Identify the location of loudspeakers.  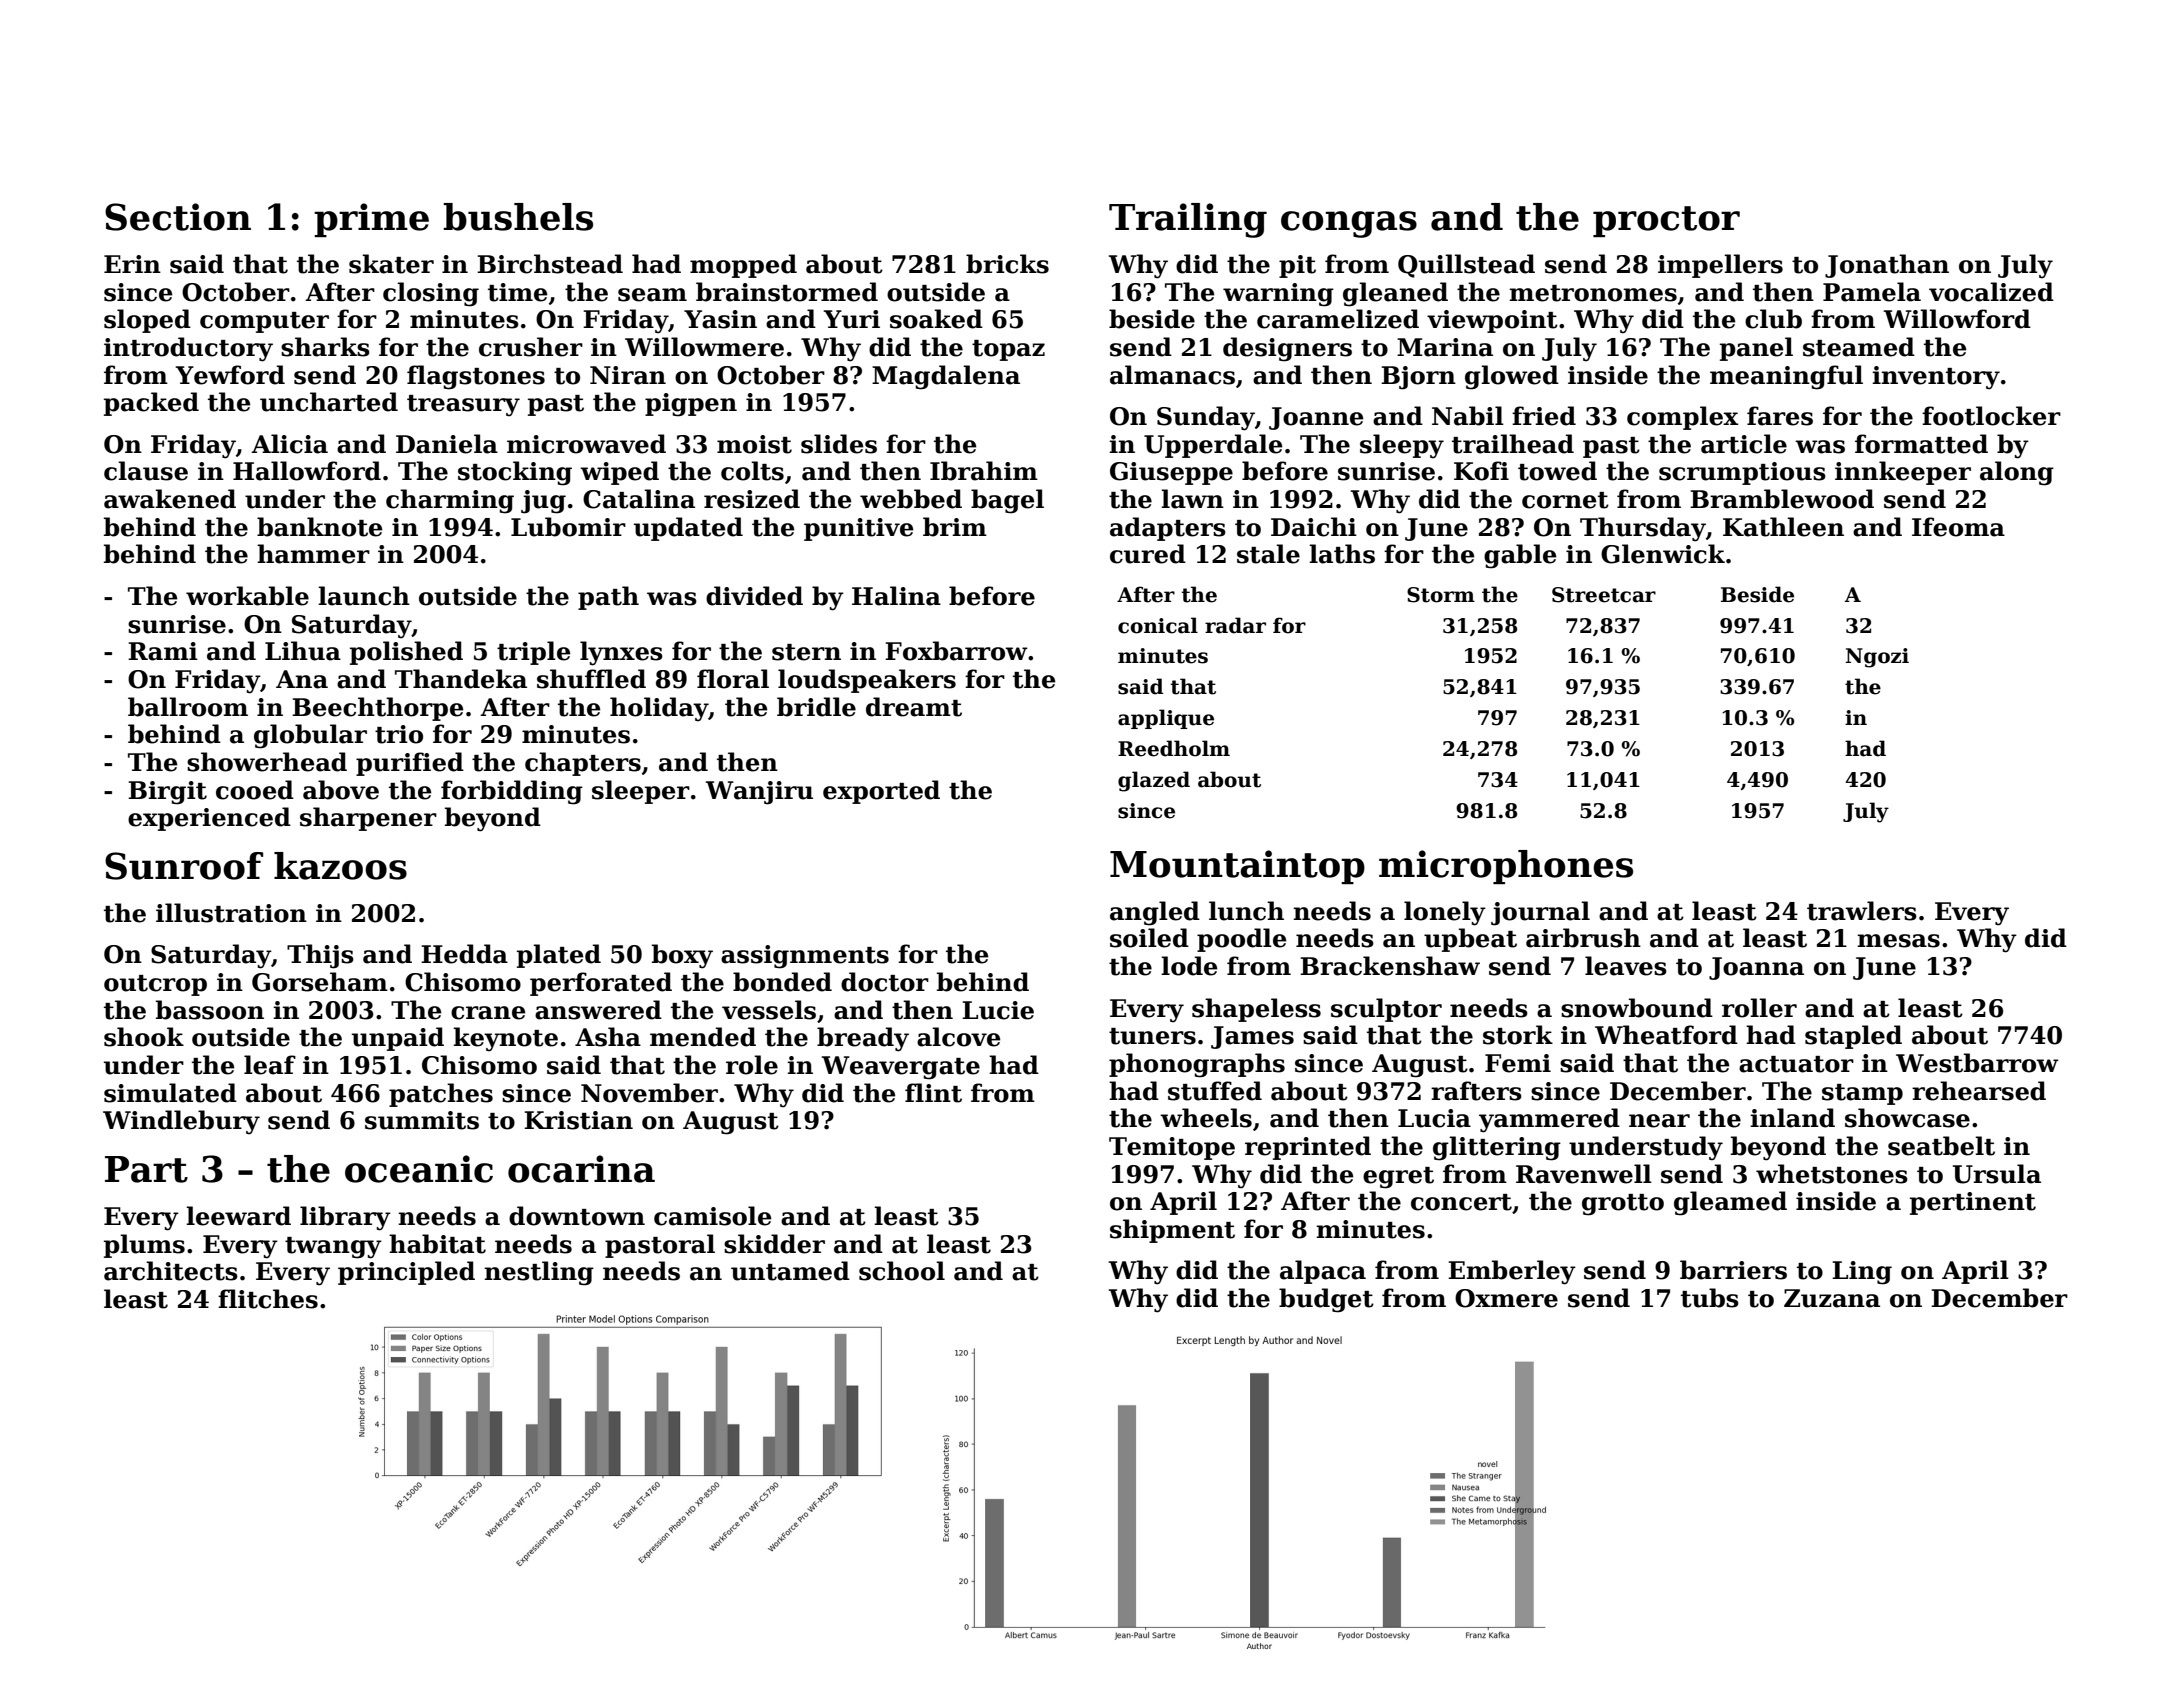
(867, 681).
